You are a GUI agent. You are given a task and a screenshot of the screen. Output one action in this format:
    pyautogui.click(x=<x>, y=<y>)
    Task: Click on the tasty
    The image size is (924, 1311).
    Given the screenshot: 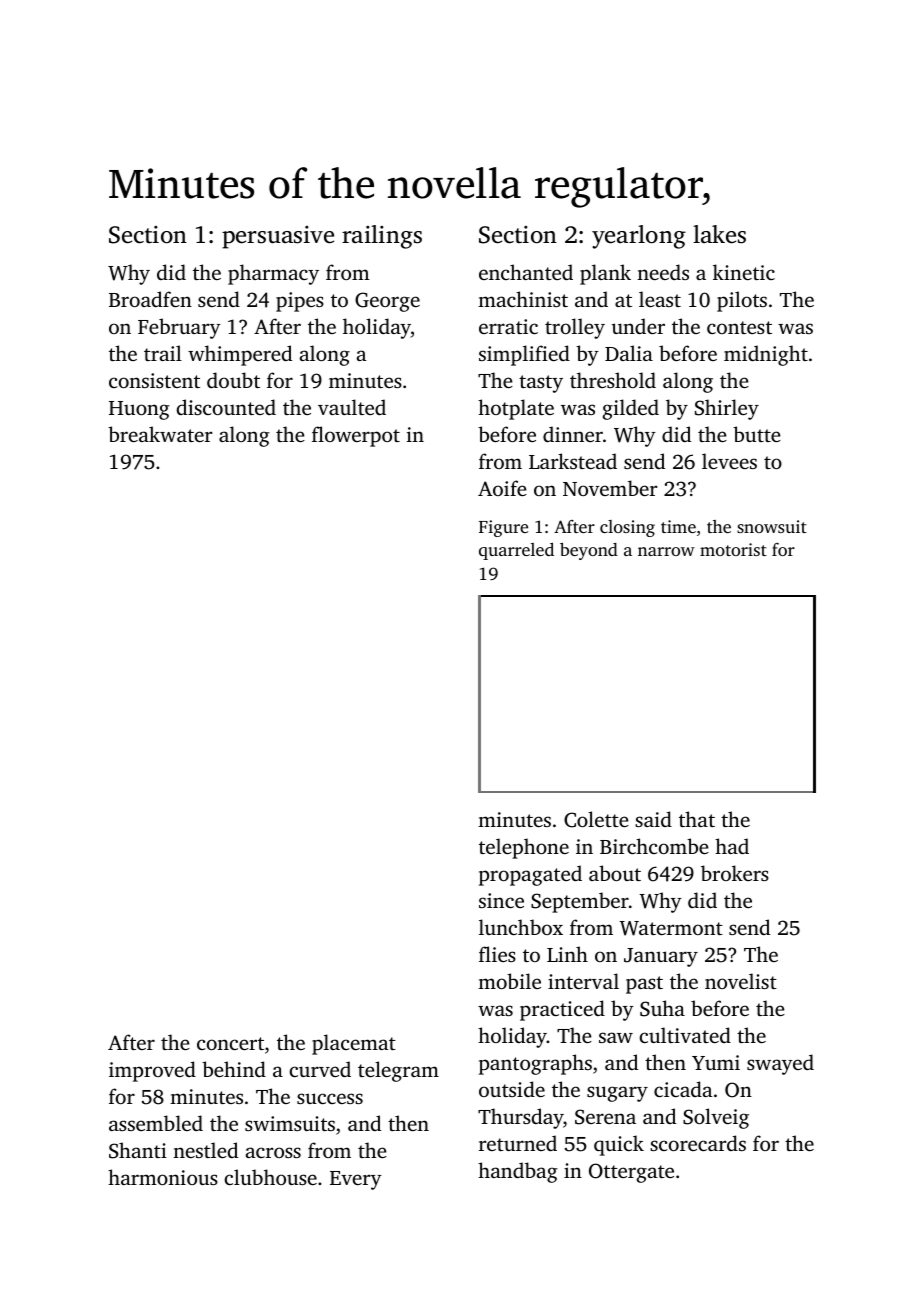 What is the action you would take?
    pyautogui.click(x=541, y=384)
